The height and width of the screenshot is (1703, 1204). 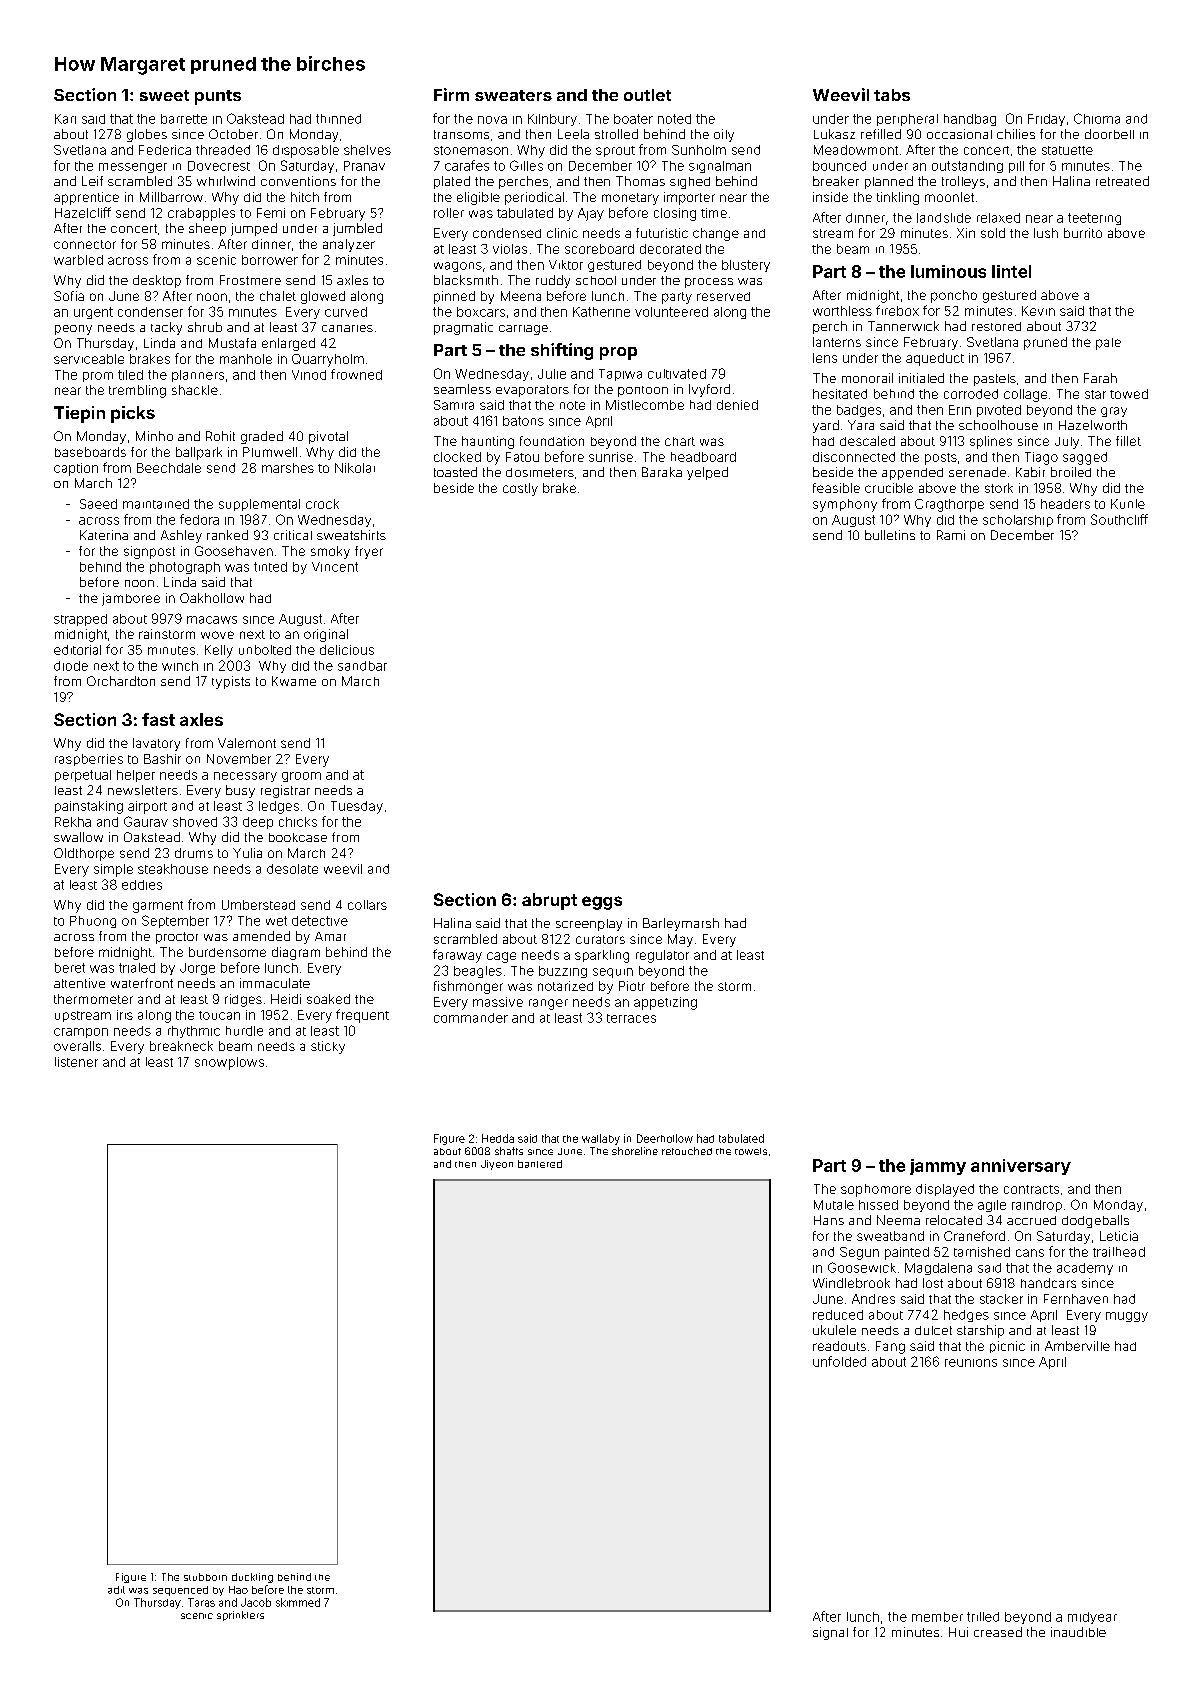 I want to click on immaculate, so click(x=275, y=983).
